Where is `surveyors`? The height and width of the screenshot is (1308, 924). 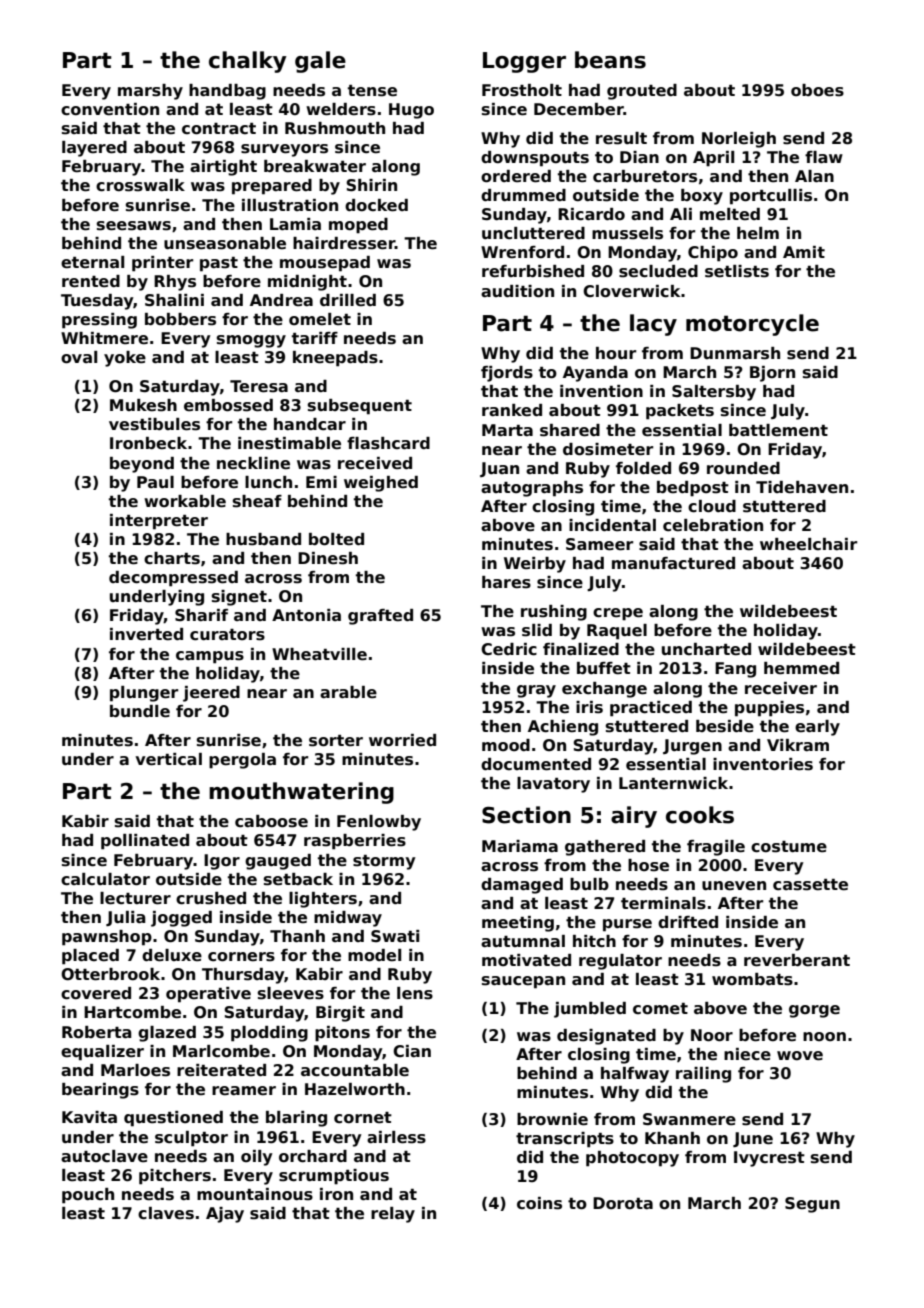 surveyors is located at coordinates (284, 150).
